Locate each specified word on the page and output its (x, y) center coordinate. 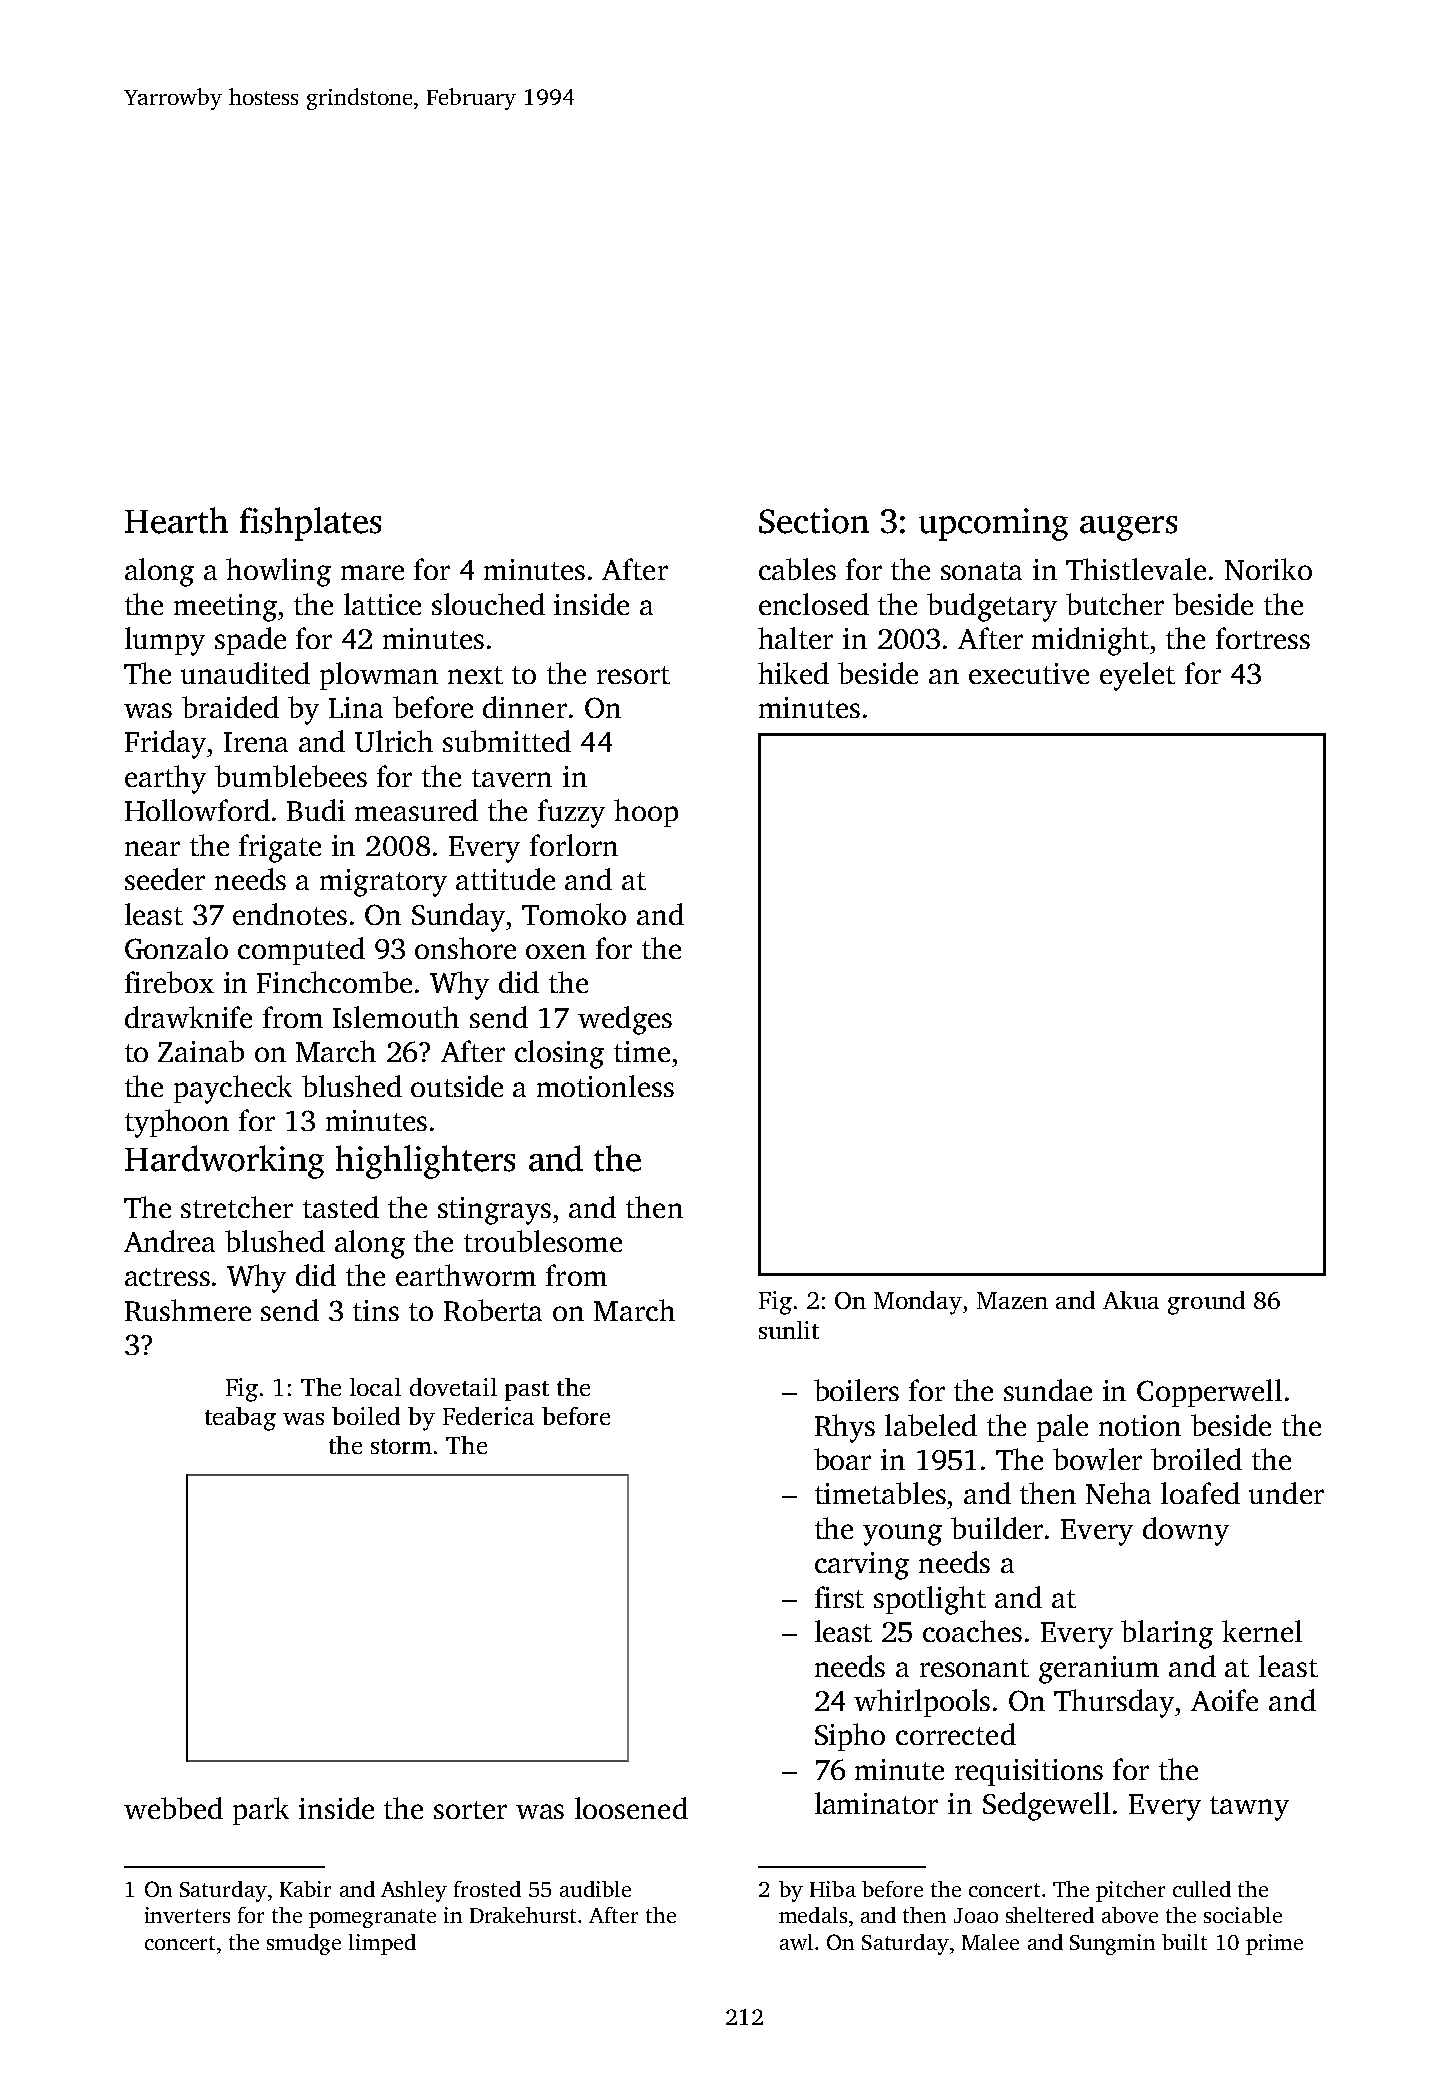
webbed (173, 1808)
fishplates (310, 524)
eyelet (1137, 676)
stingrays (494, 1211)
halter (795, 638)
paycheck (233, 1089)
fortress (1263, 638)
